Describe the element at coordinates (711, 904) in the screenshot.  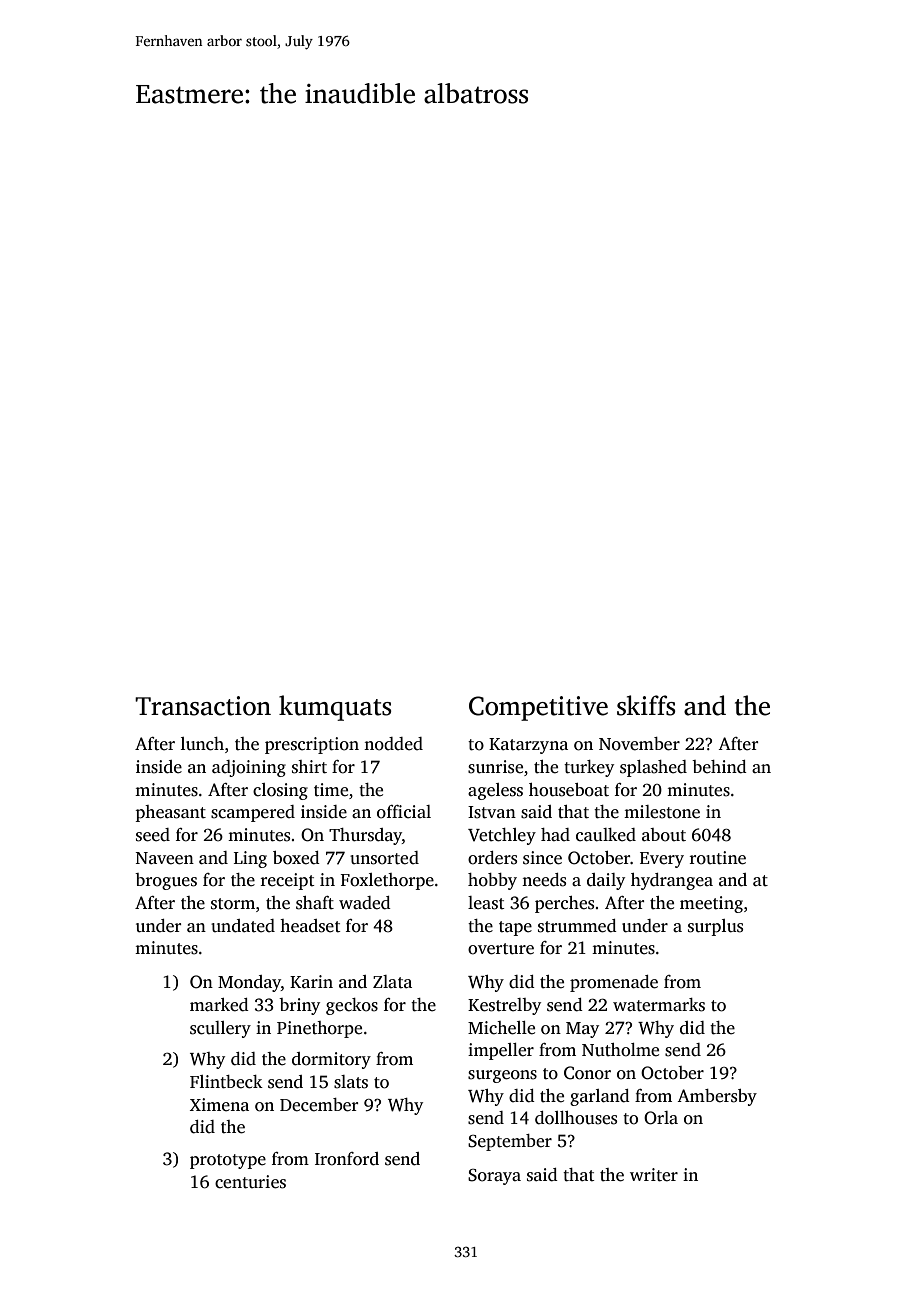
I see `meeting` at that location.
